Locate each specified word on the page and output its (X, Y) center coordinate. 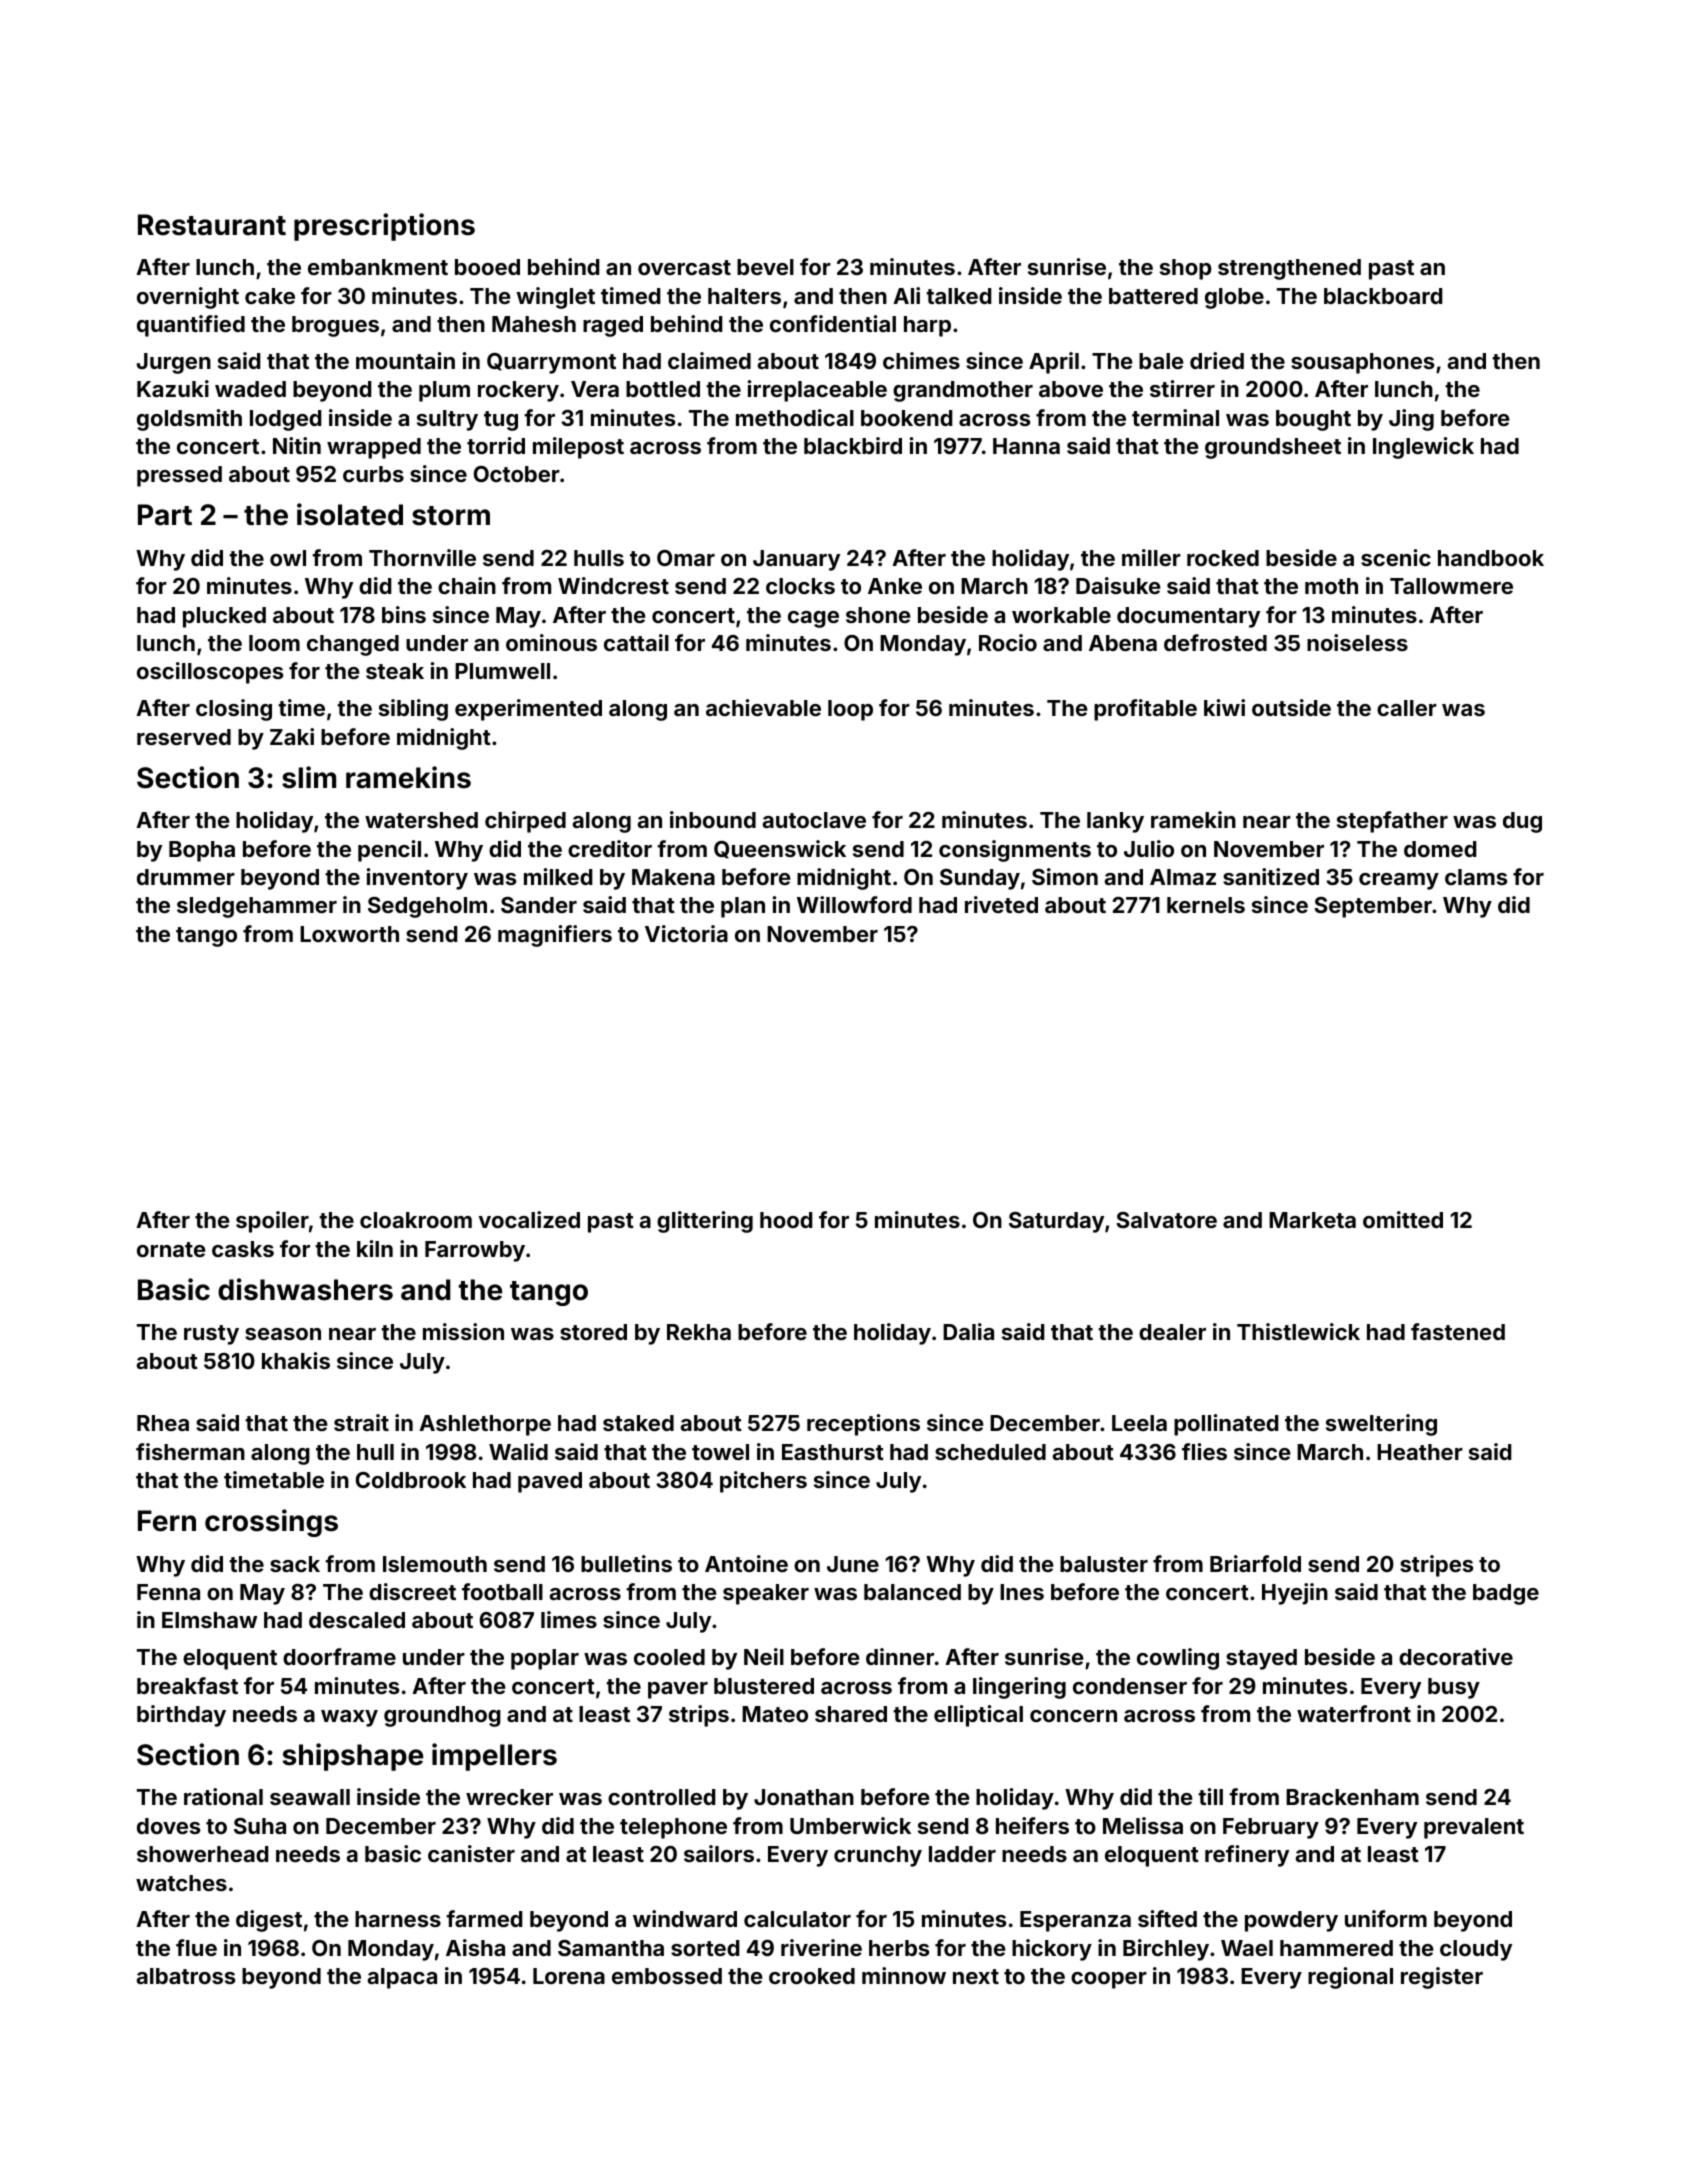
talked (959, 296)
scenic (1396, 557)
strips (699, 1716)
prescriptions (384, 227)
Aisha (475, 1947)
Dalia (968, 1331)
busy (1454, 1688)
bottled (663, 389)
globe (1234, 298)
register (1442, 1978)
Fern (167, 1521)
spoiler (272, 1222)
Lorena (569, 1976)
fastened (1458, 1331)
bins (404, 614)
